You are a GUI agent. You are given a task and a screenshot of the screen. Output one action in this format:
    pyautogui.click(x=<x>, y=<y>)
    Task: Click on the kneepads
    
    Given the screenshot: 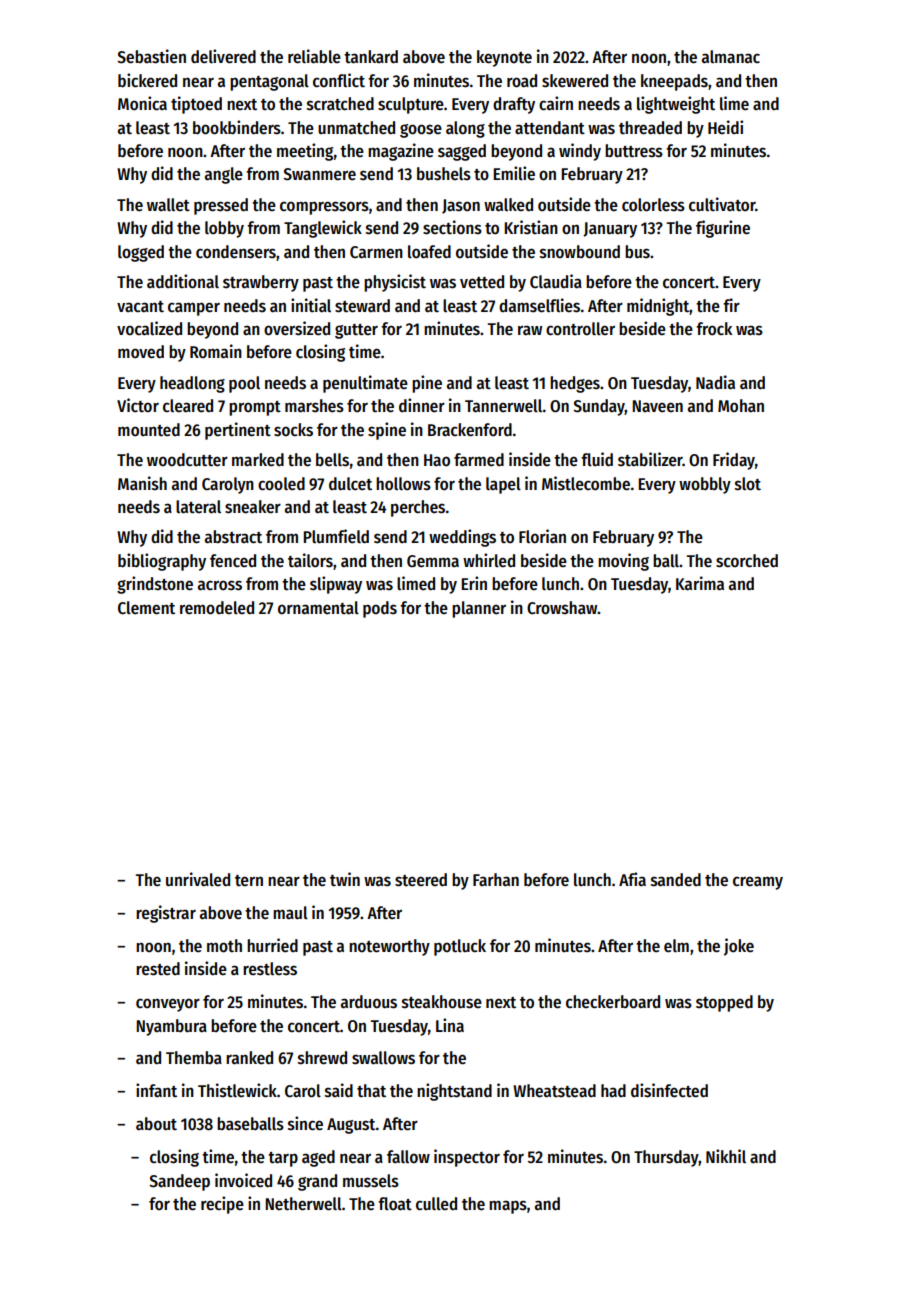 What is the action you would take?
    pyautogui.click(x=674, y=82)
